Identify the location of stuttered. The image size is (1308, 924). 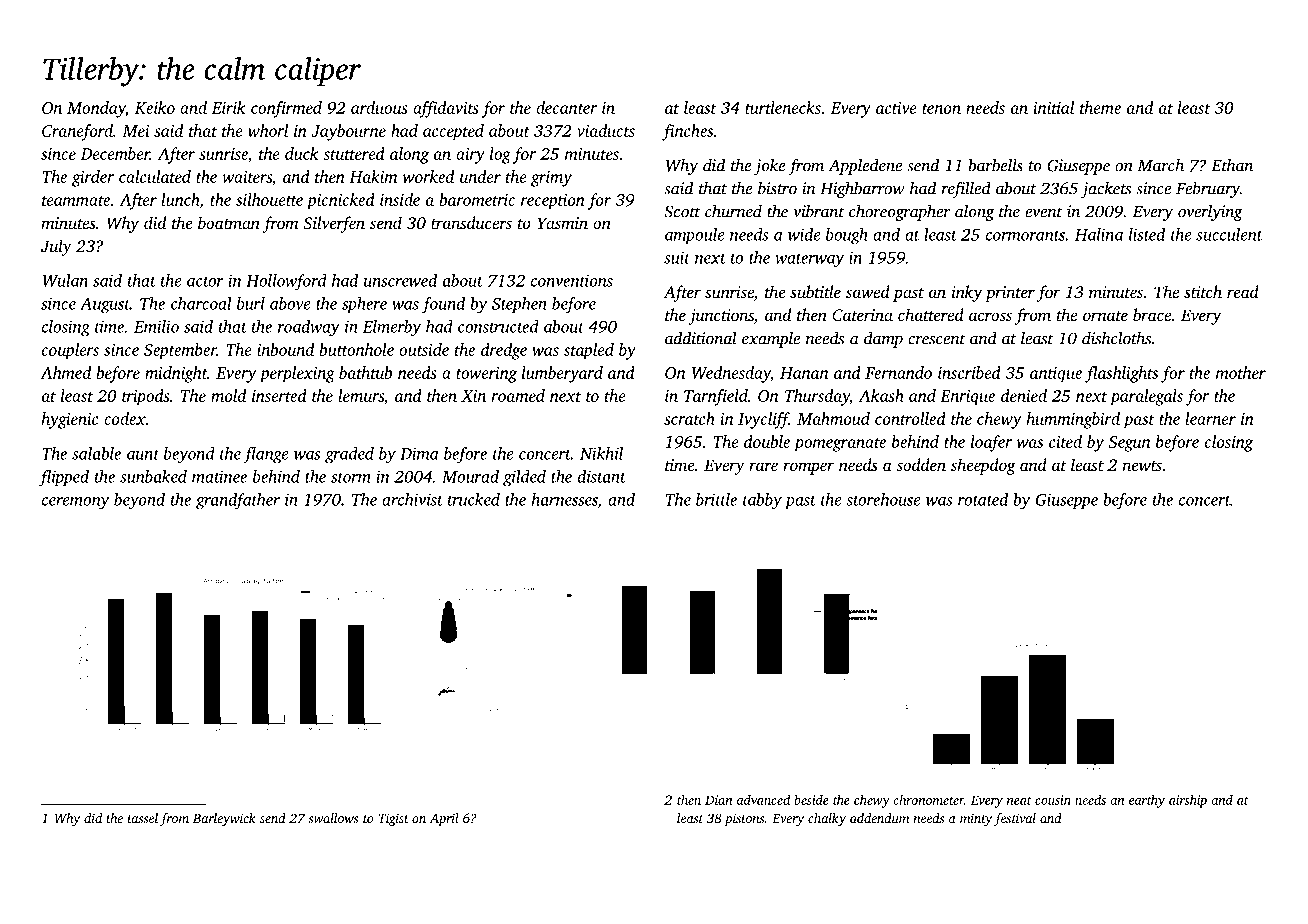
(354, 153).
